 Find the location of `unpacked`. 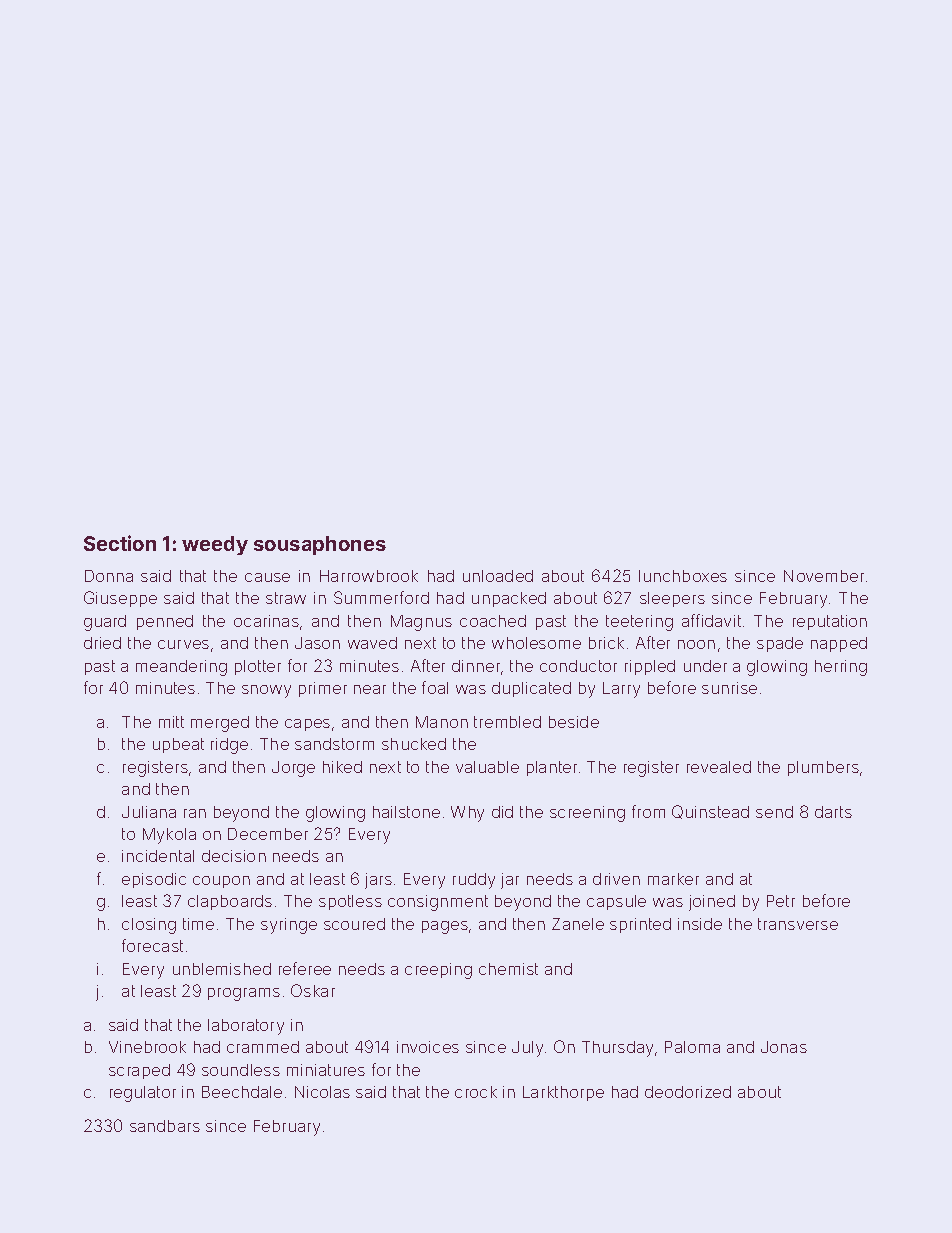

unpacked is located at coordinates (509, 599).
